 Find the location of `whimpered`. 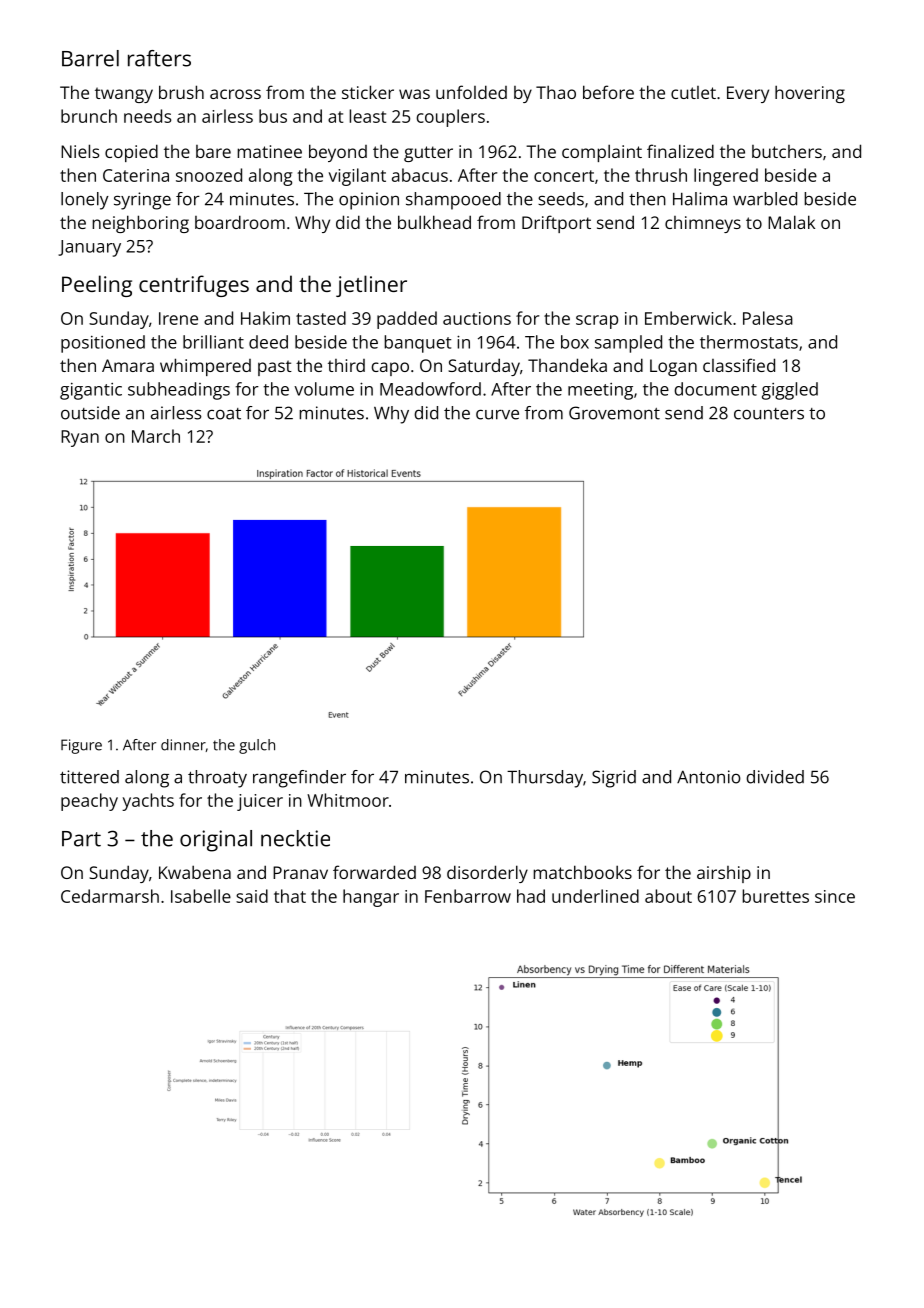

whimpered is located at coordinates (205, 367).
